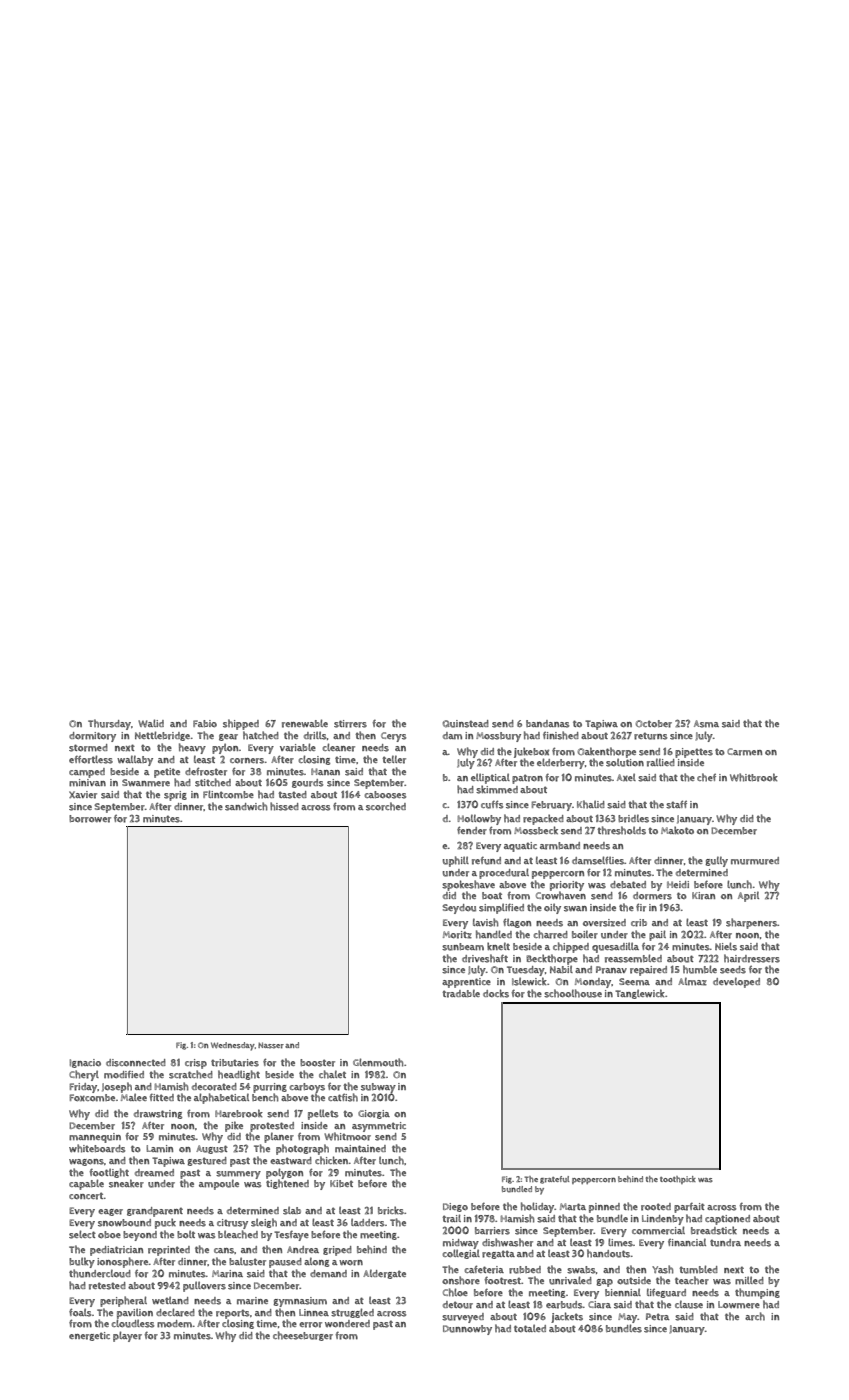  What do you see at coordinates (221, 1098) in the page?
I see `alphabetical` at bounding box center [221, 1098].
